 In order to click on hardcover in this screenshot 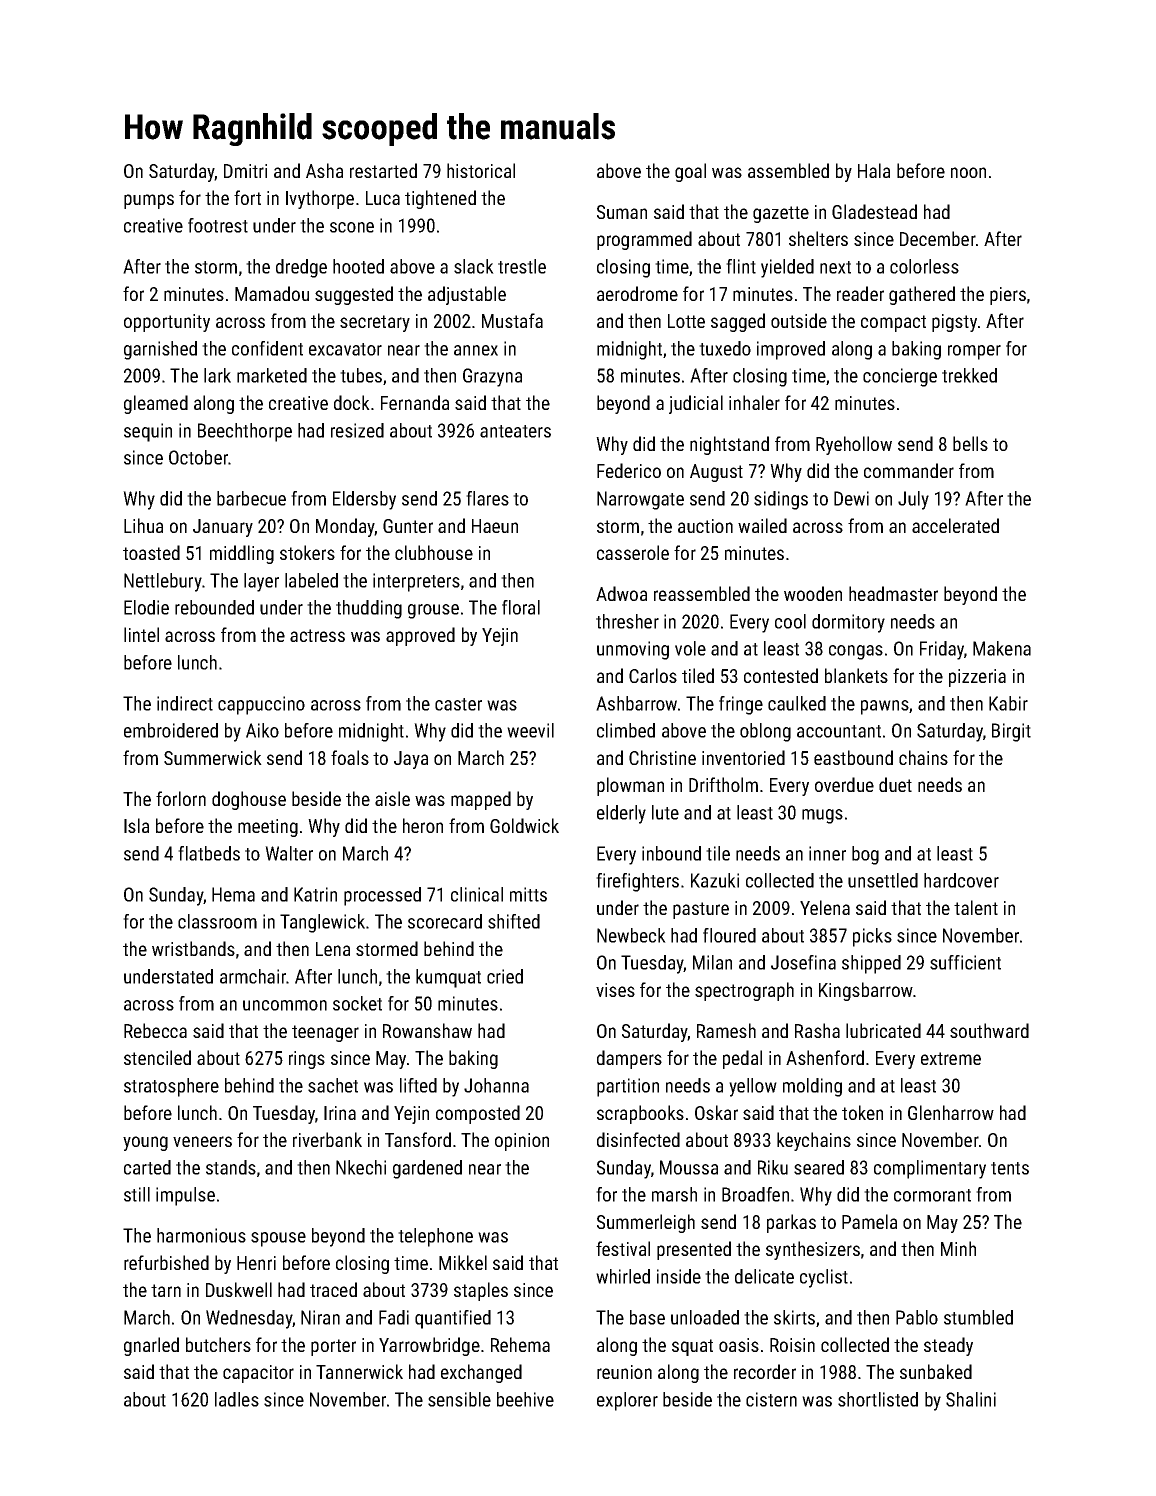, I will do `click(961, 880)`.
